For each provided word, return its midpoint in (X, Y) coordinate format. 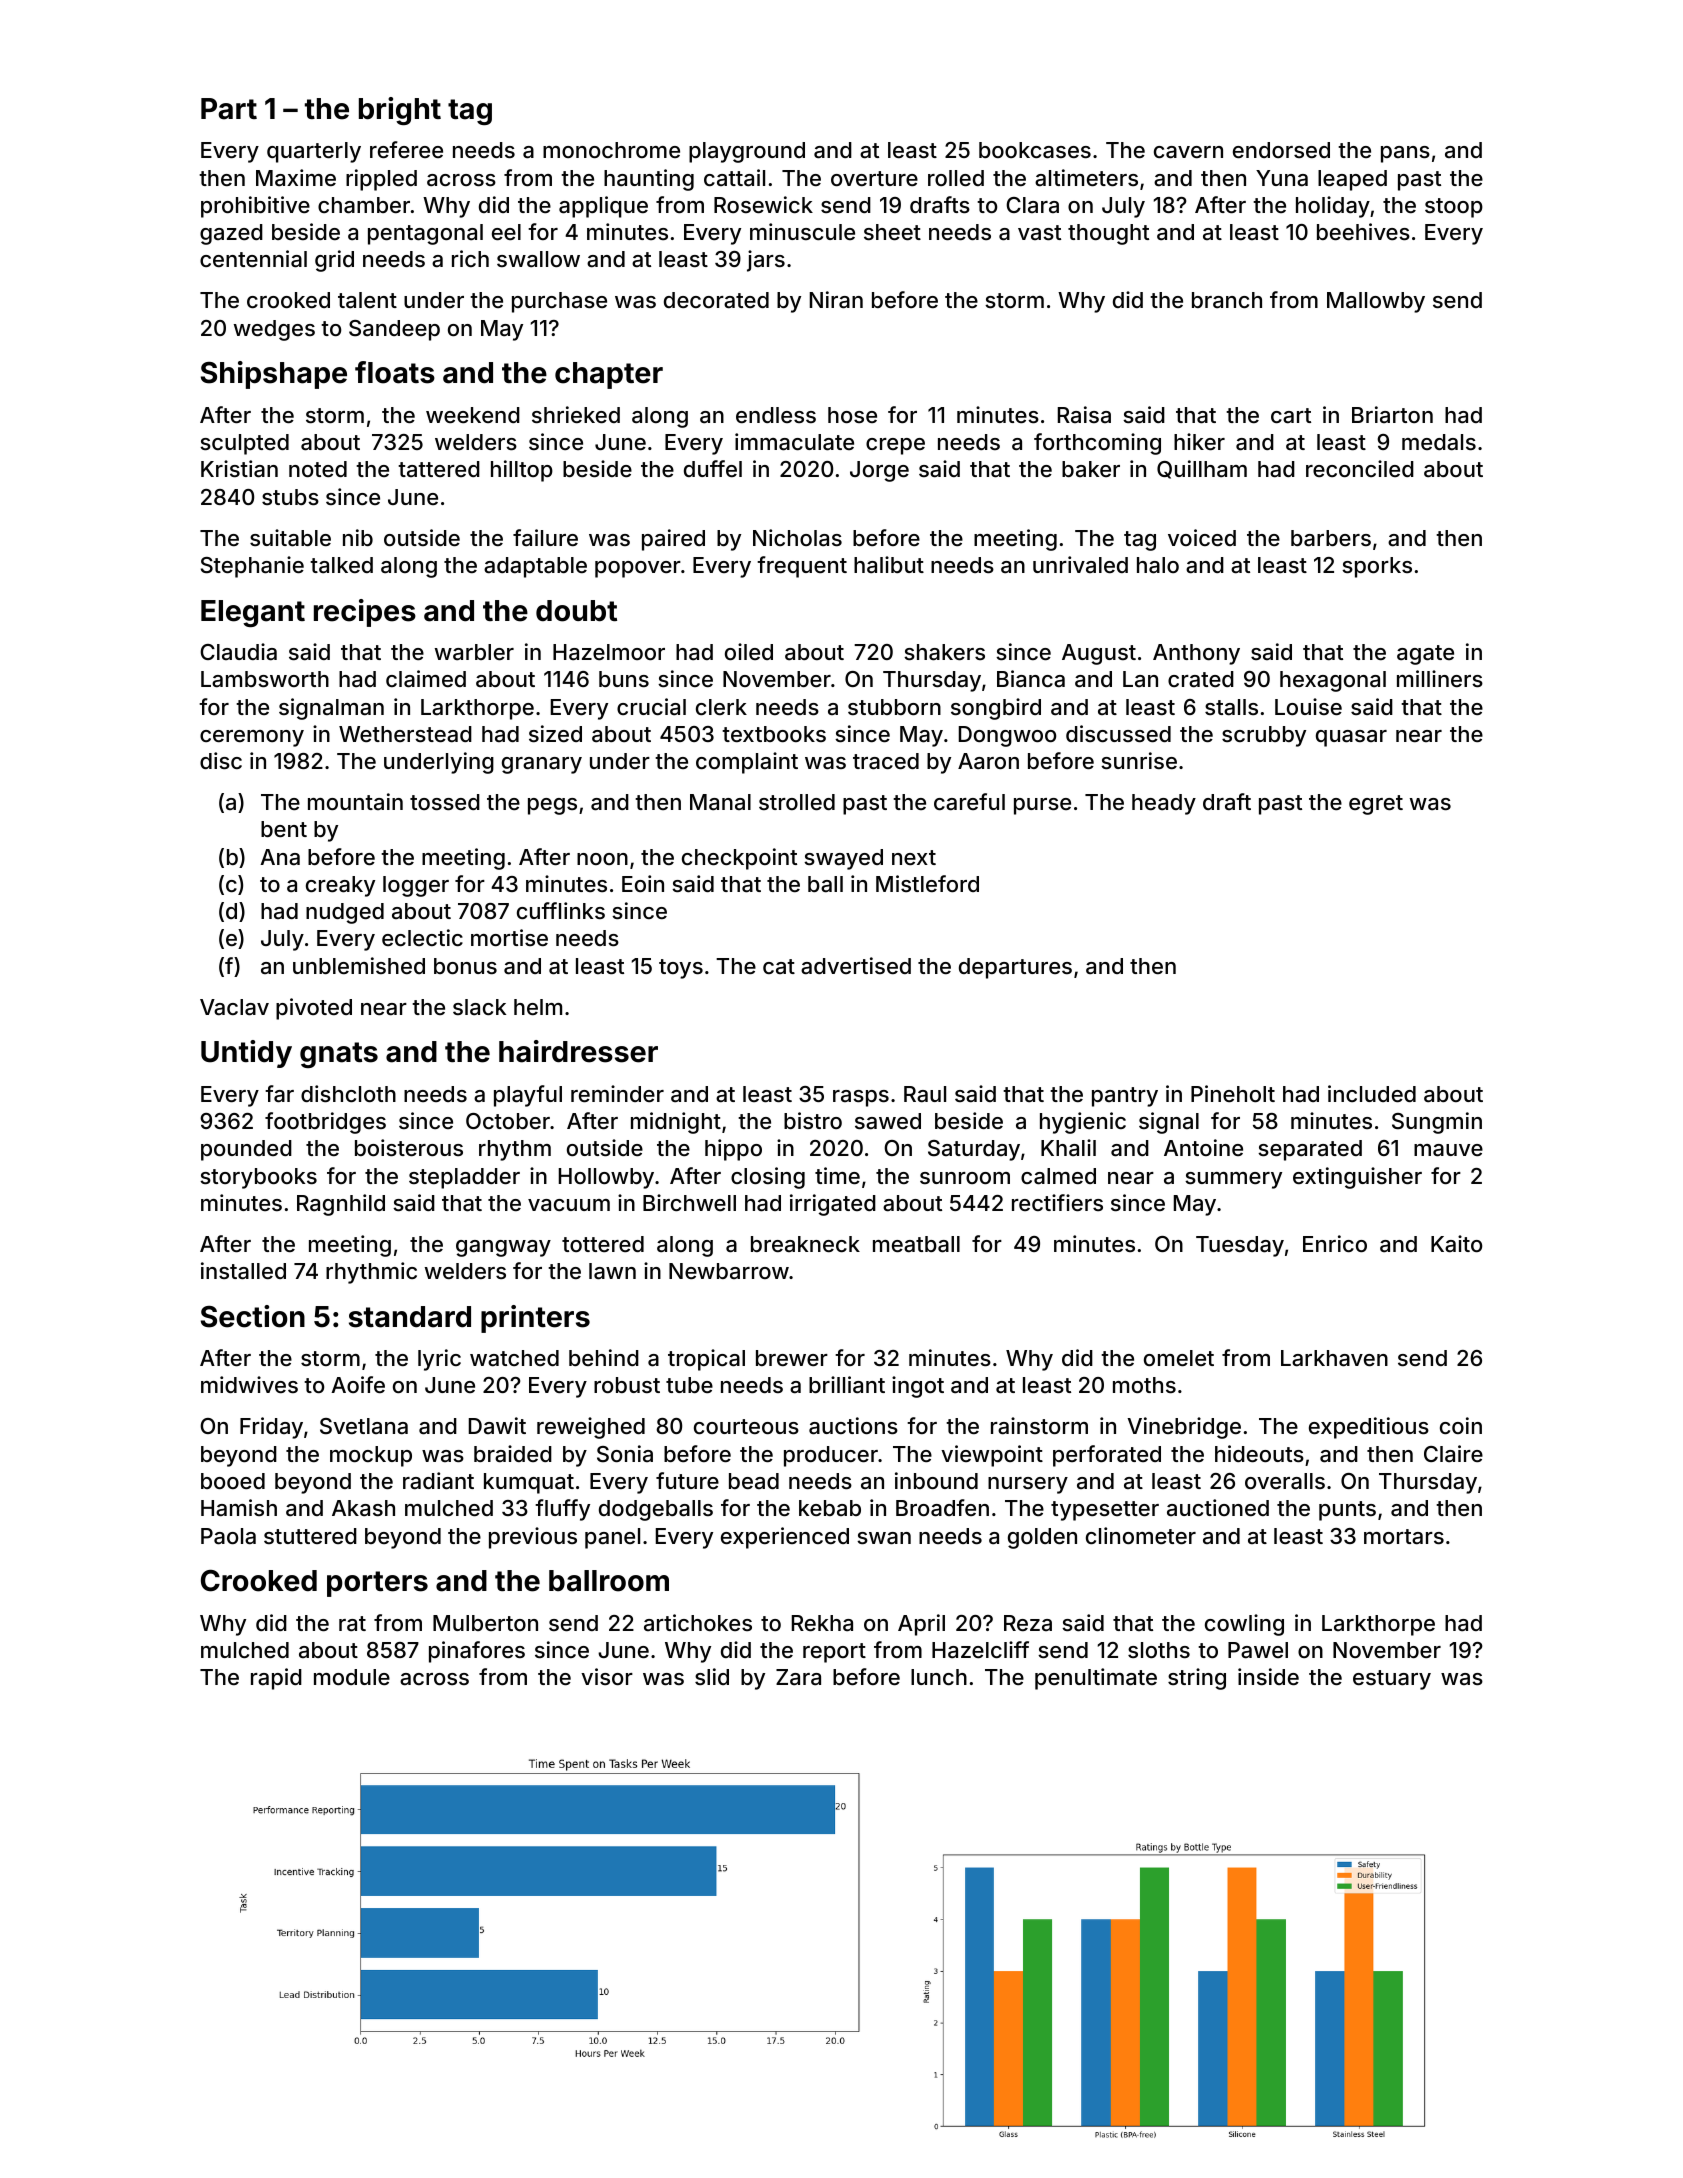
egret (1376, 805)
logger (416, 886)
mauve (1448, 1150)
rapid (276, 1679)
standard (410, 1317)
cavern (1188, 152)
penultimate (1096, 1679)
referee (406, 149)
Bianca (1031, 679)
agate (1425, 655)
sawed (888, 1121)
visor (607, 1676)
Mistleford (927, 883)
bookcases (1035, 150)
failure (545, 538)
